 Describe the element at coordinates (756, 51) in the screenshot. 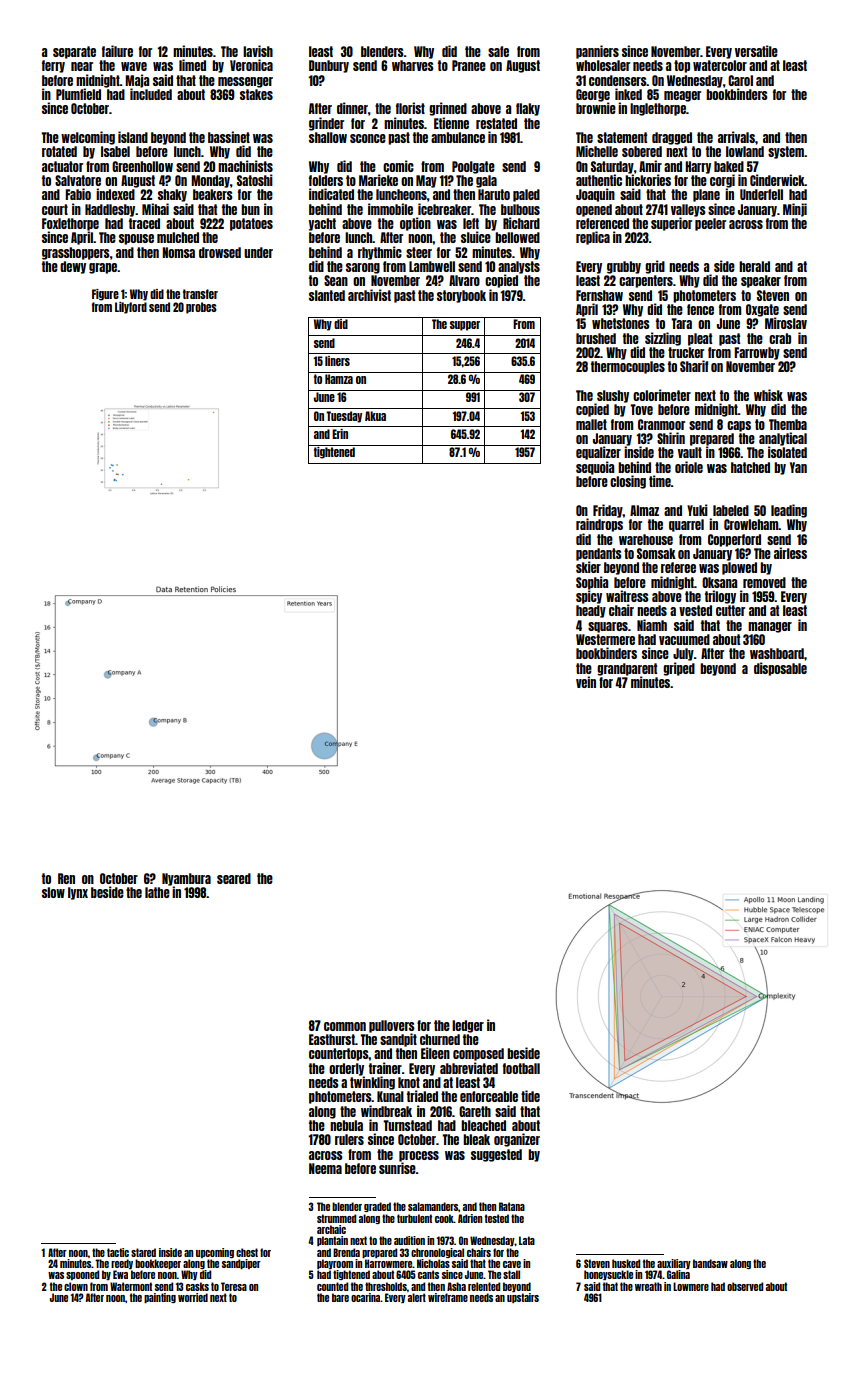

I see `versatile` at that location.
